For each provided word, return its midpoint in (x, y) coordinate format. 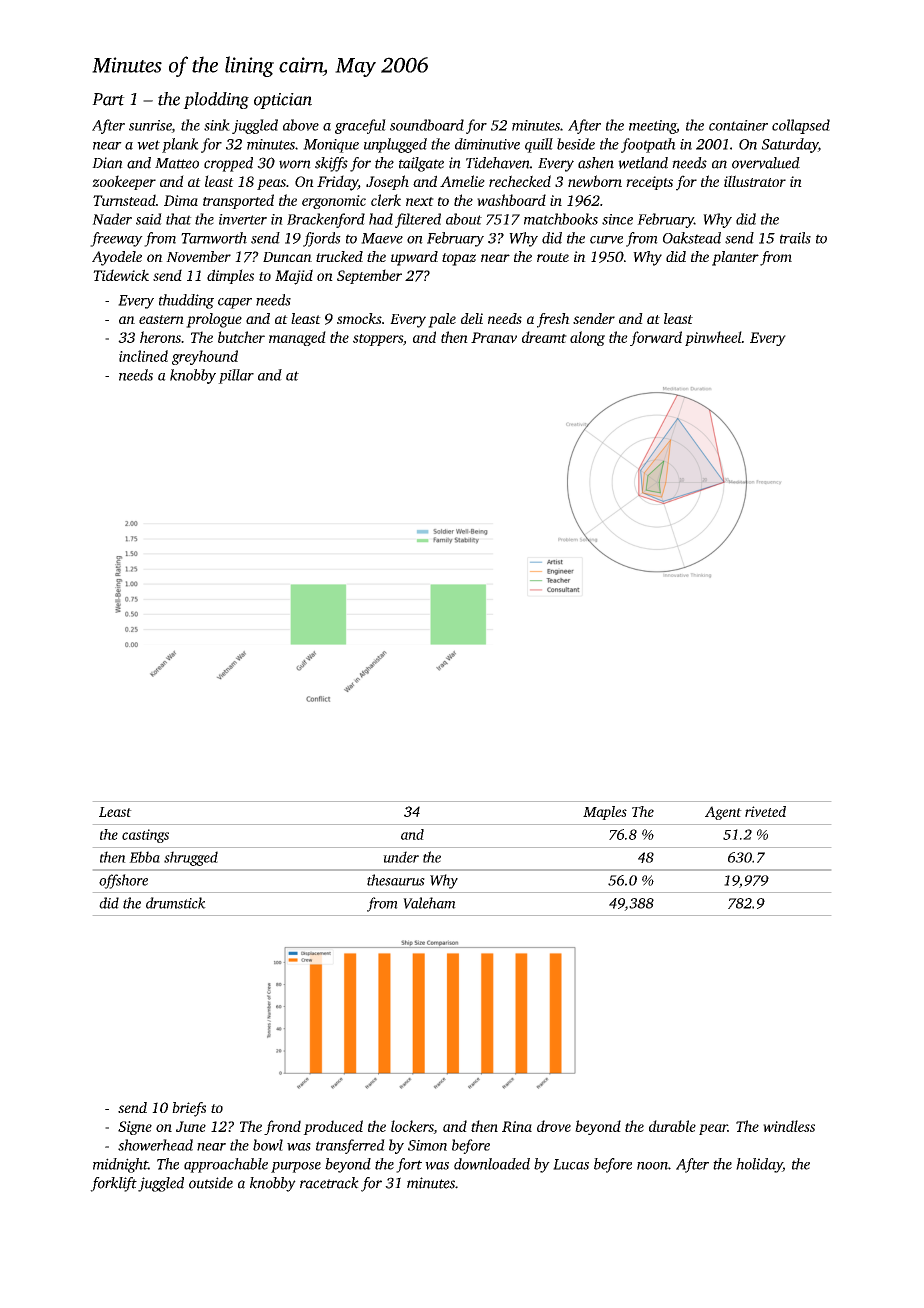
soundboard (427, 125)
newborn (595, 181)
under (401, 857)
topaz (459, 259)
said (149, 219)
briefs (189, 1109)
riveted (765, 811)
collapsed (801, 126)
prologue (214, 320)
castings (145, 836)
